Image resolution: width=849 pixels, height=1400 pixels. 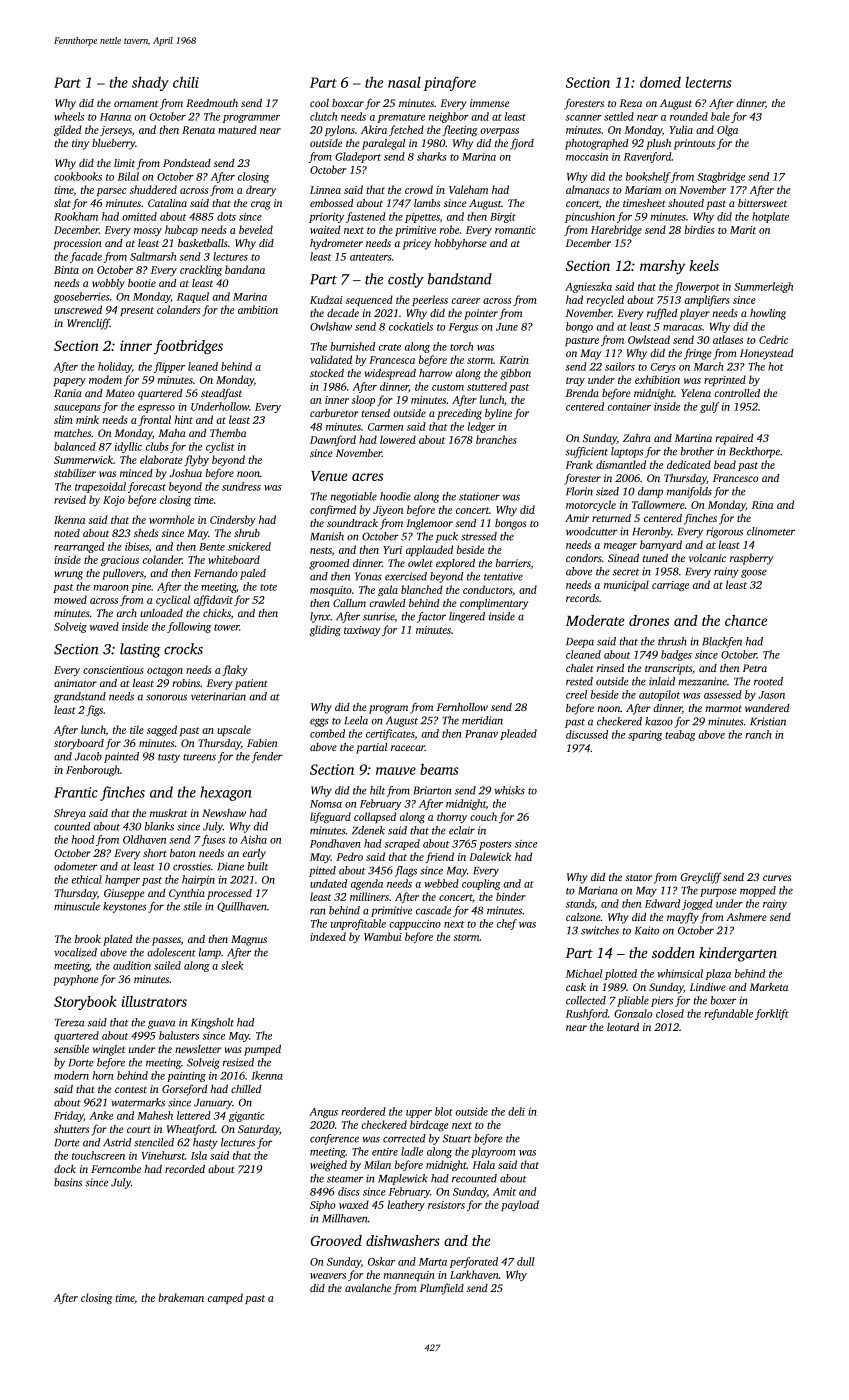 I want to click on dull, so click(x=525, y=1261).
